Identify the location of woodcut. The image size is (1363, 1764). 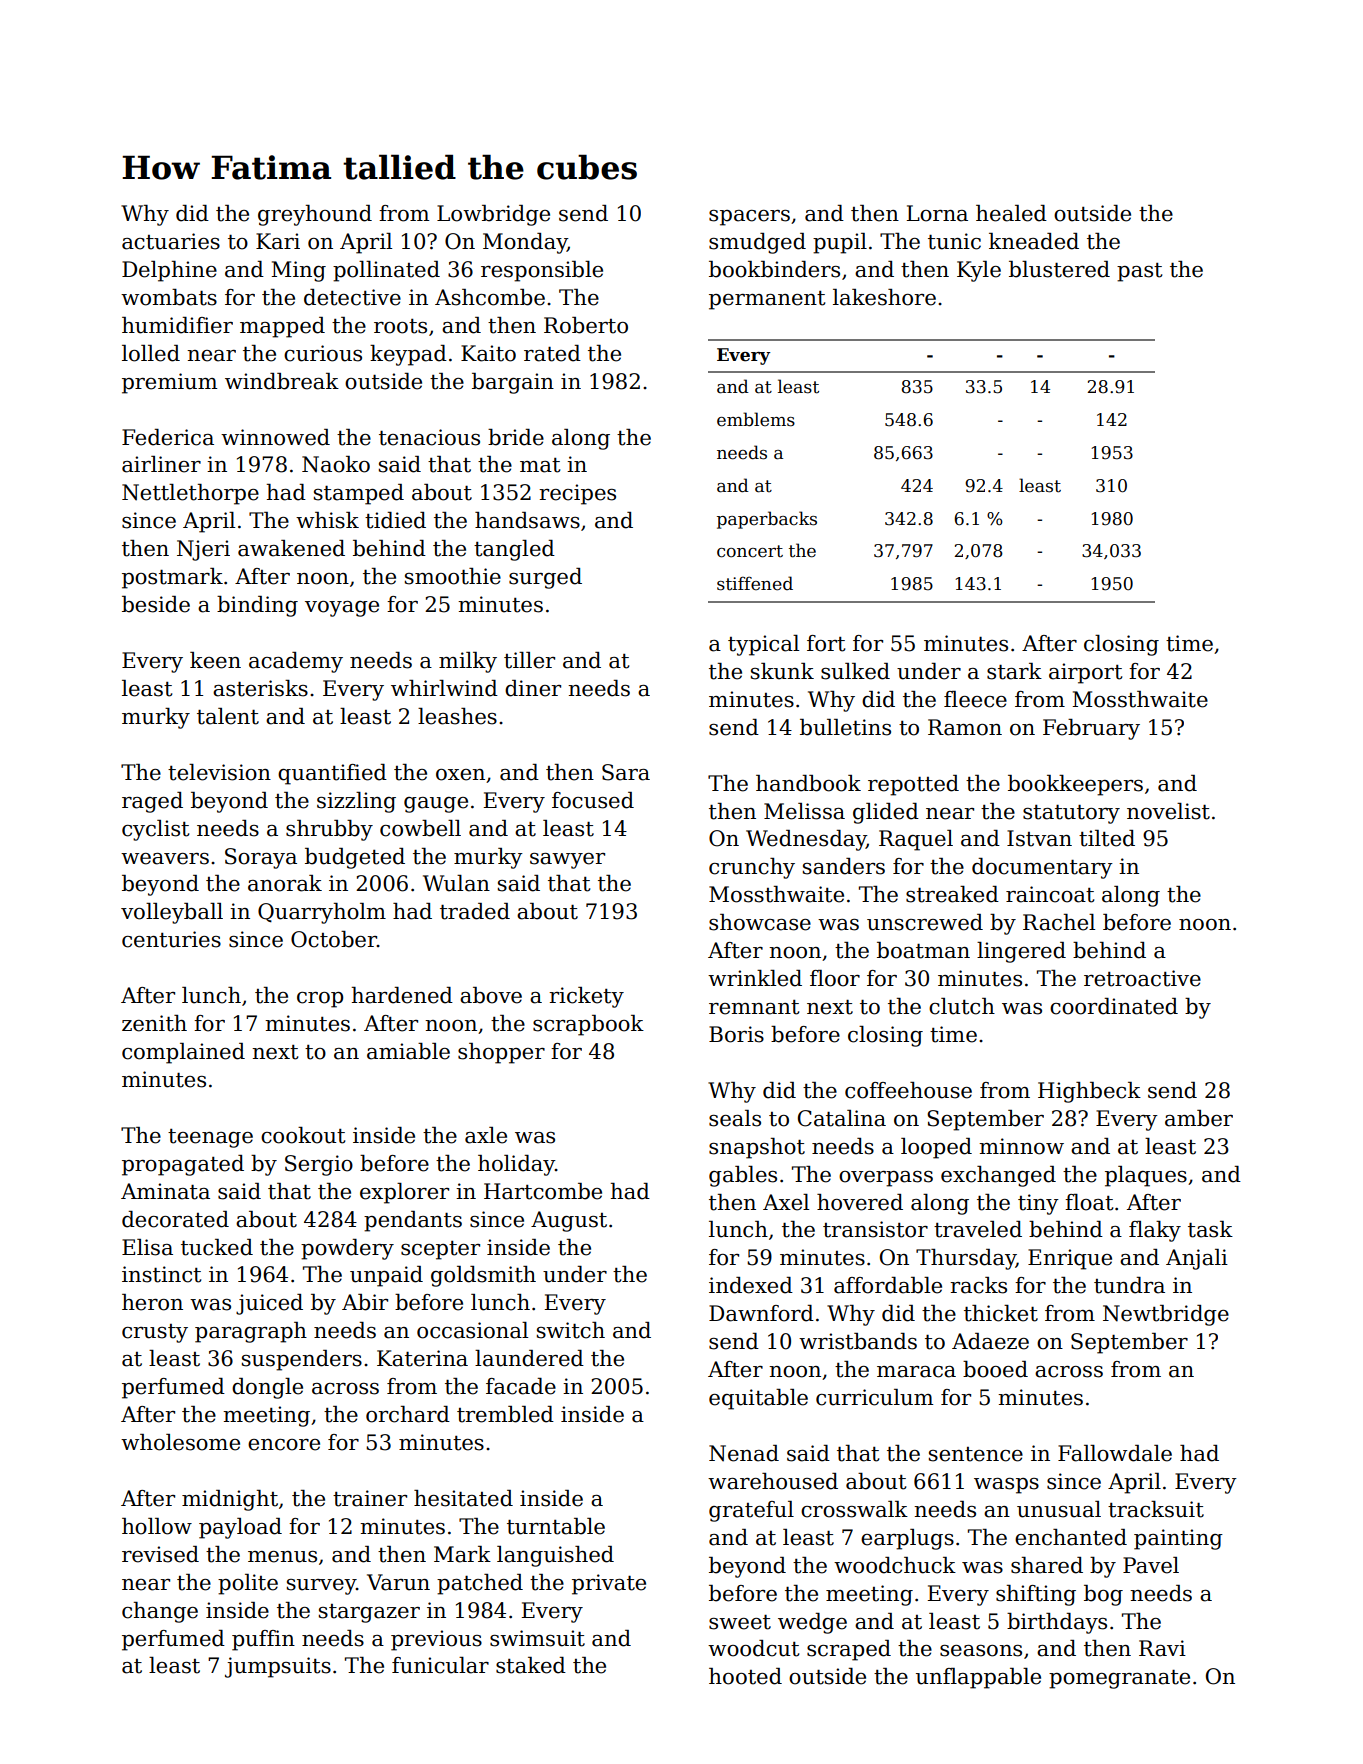
(753, 1648).
